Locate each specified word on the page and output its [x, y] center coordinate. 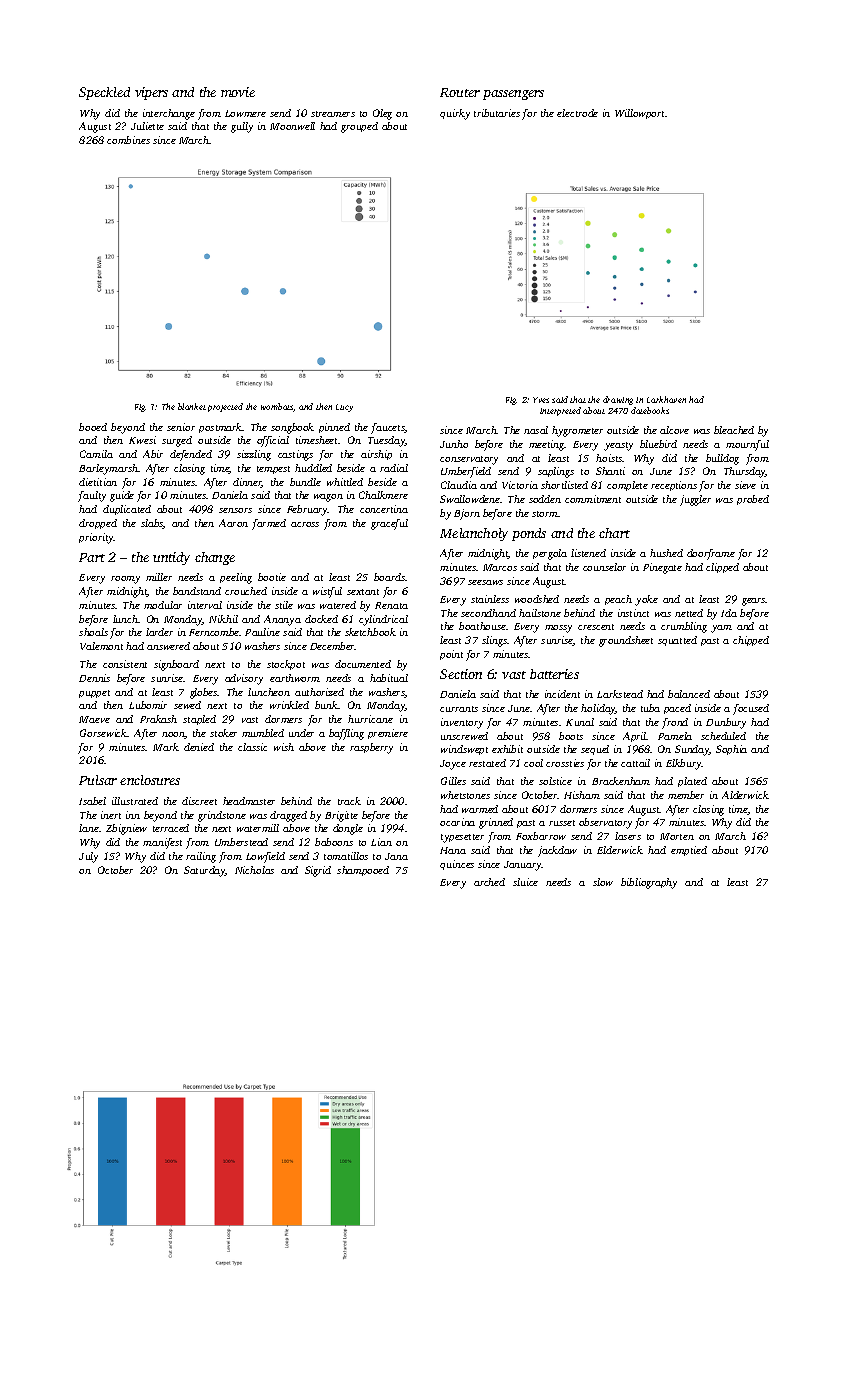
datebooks [650, 410]
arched [489, 882]
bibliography [649, 883]
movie [238, 92]
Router [460, 92]
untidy [171, 558]
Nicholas [254, 870]
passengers [513, 95]
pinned [334, 428]
